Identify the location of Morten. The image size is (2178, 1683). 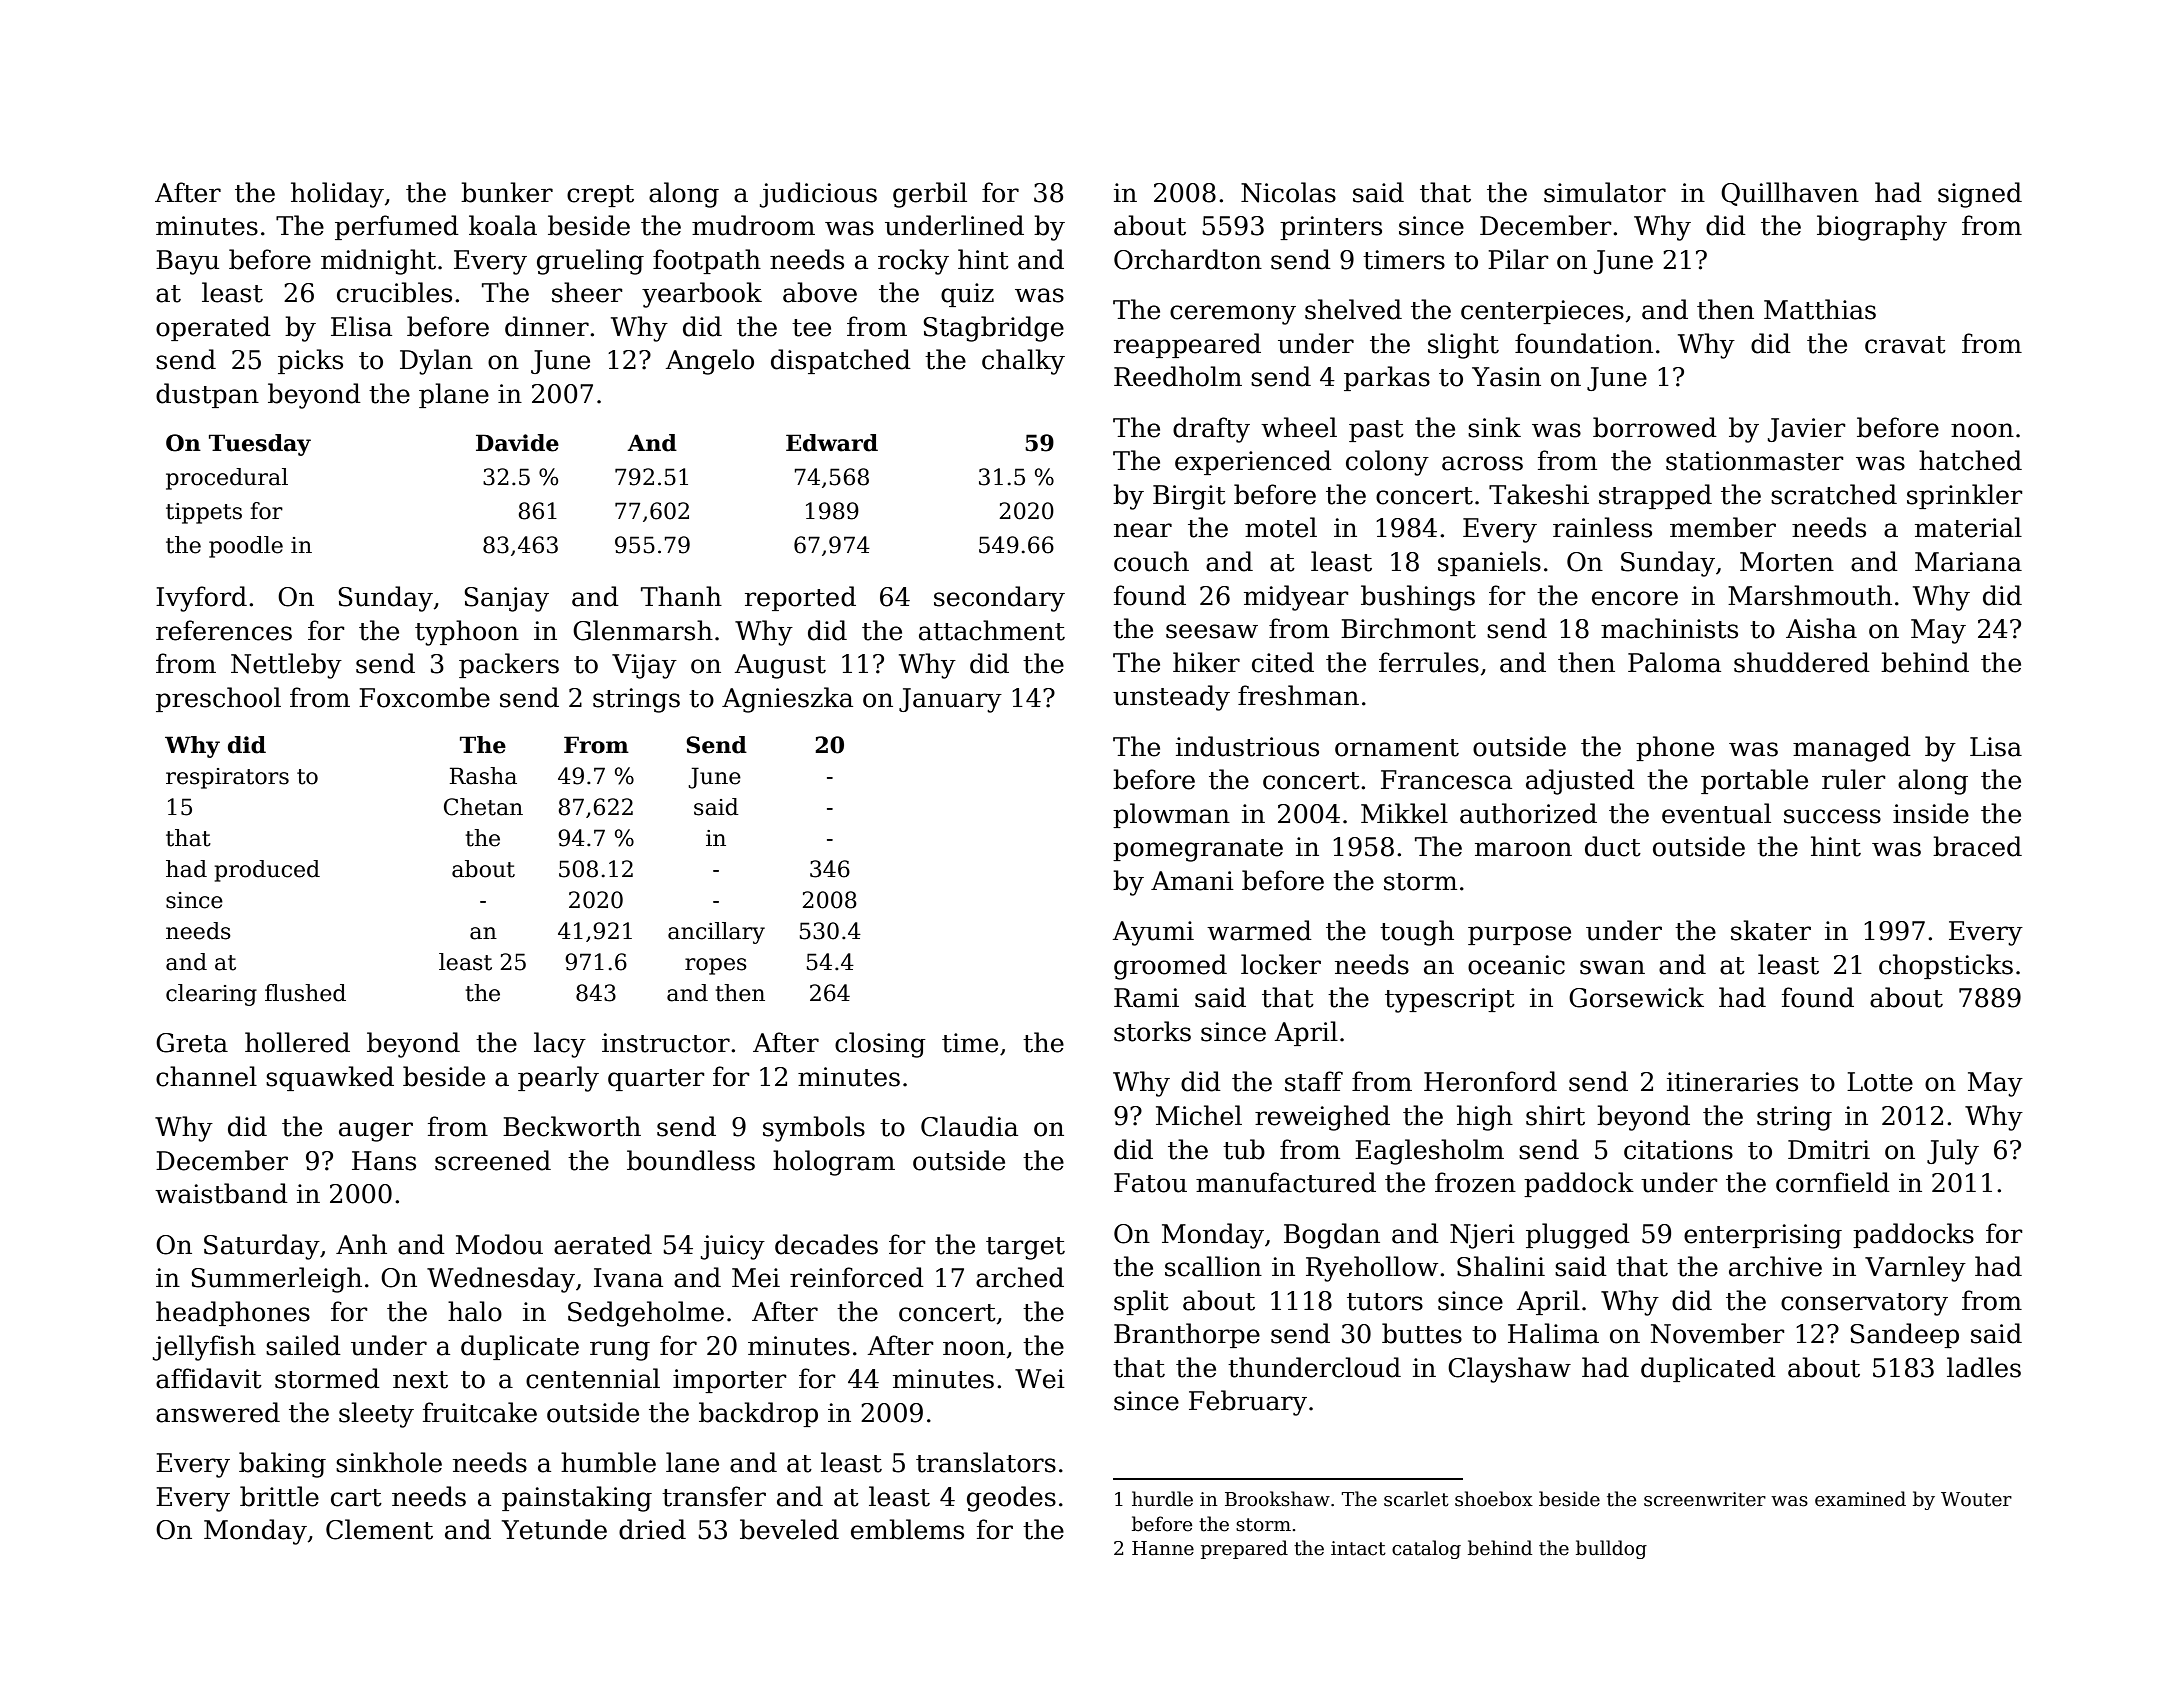
(1787, 562).
